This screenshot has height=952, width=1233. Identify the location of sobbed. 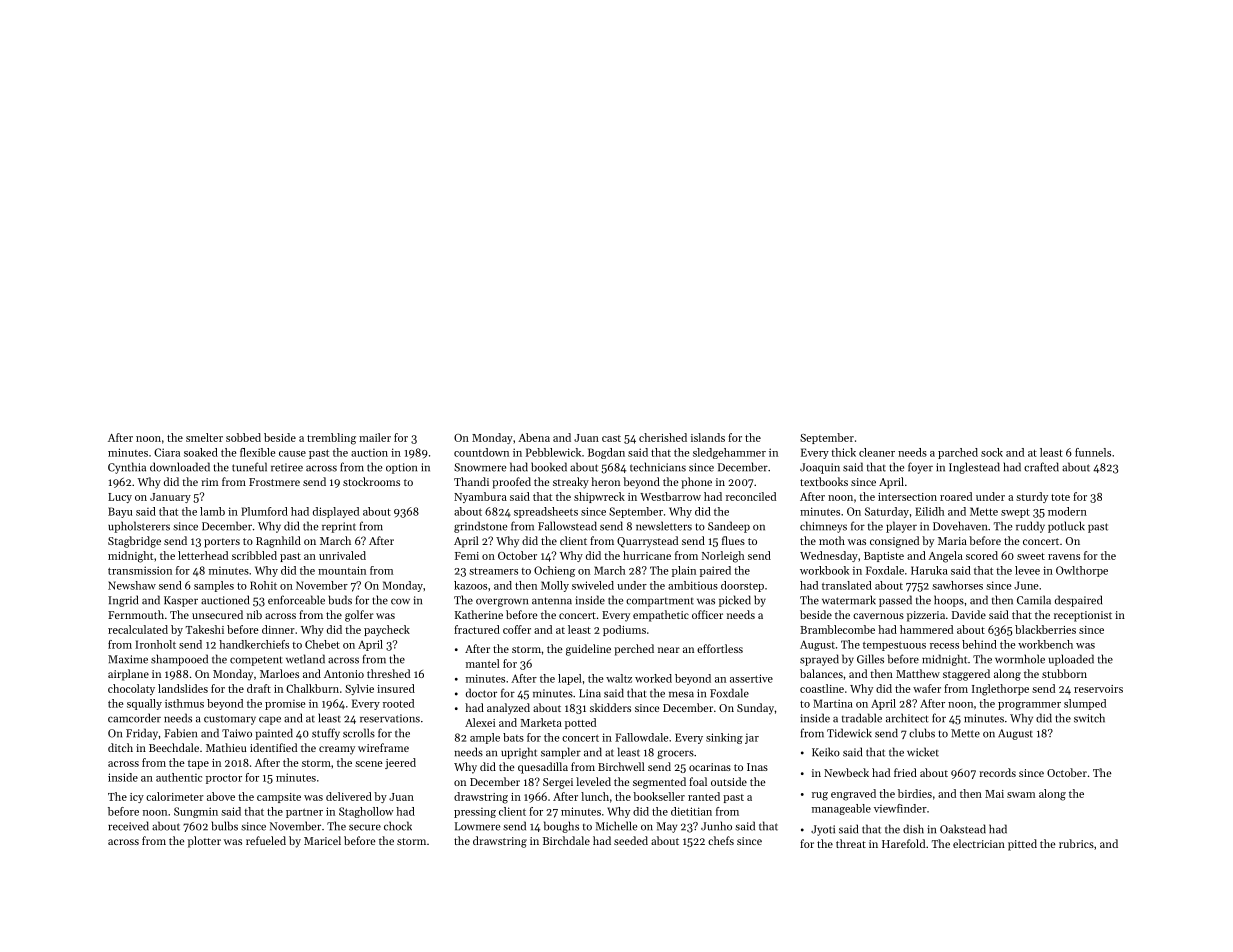
(243, 437).
